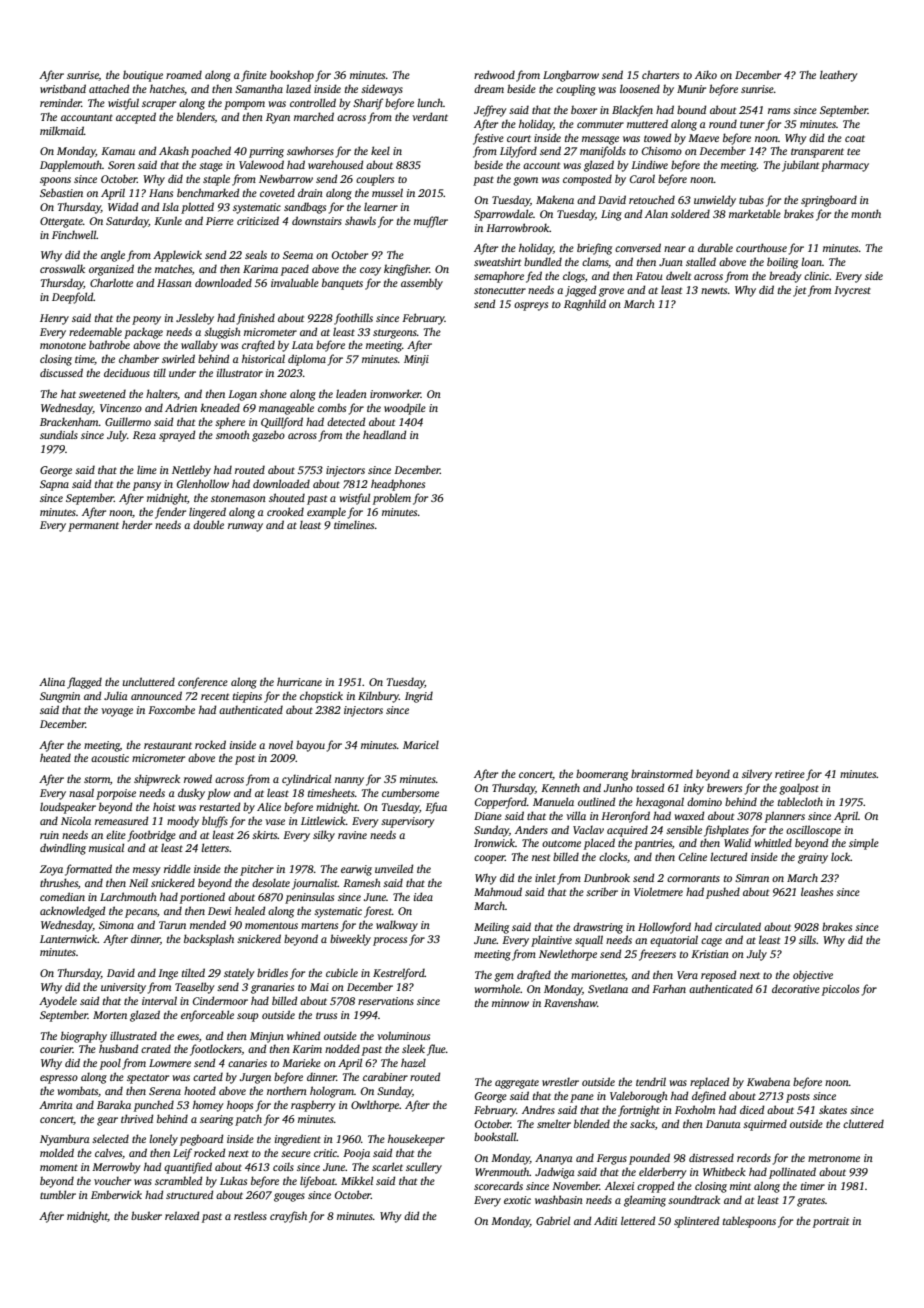 This document has width=924, height=1308. What do you see at coordinates (56, 1049) in the document?
I see `courier` at bounding box center [56, 1049].
